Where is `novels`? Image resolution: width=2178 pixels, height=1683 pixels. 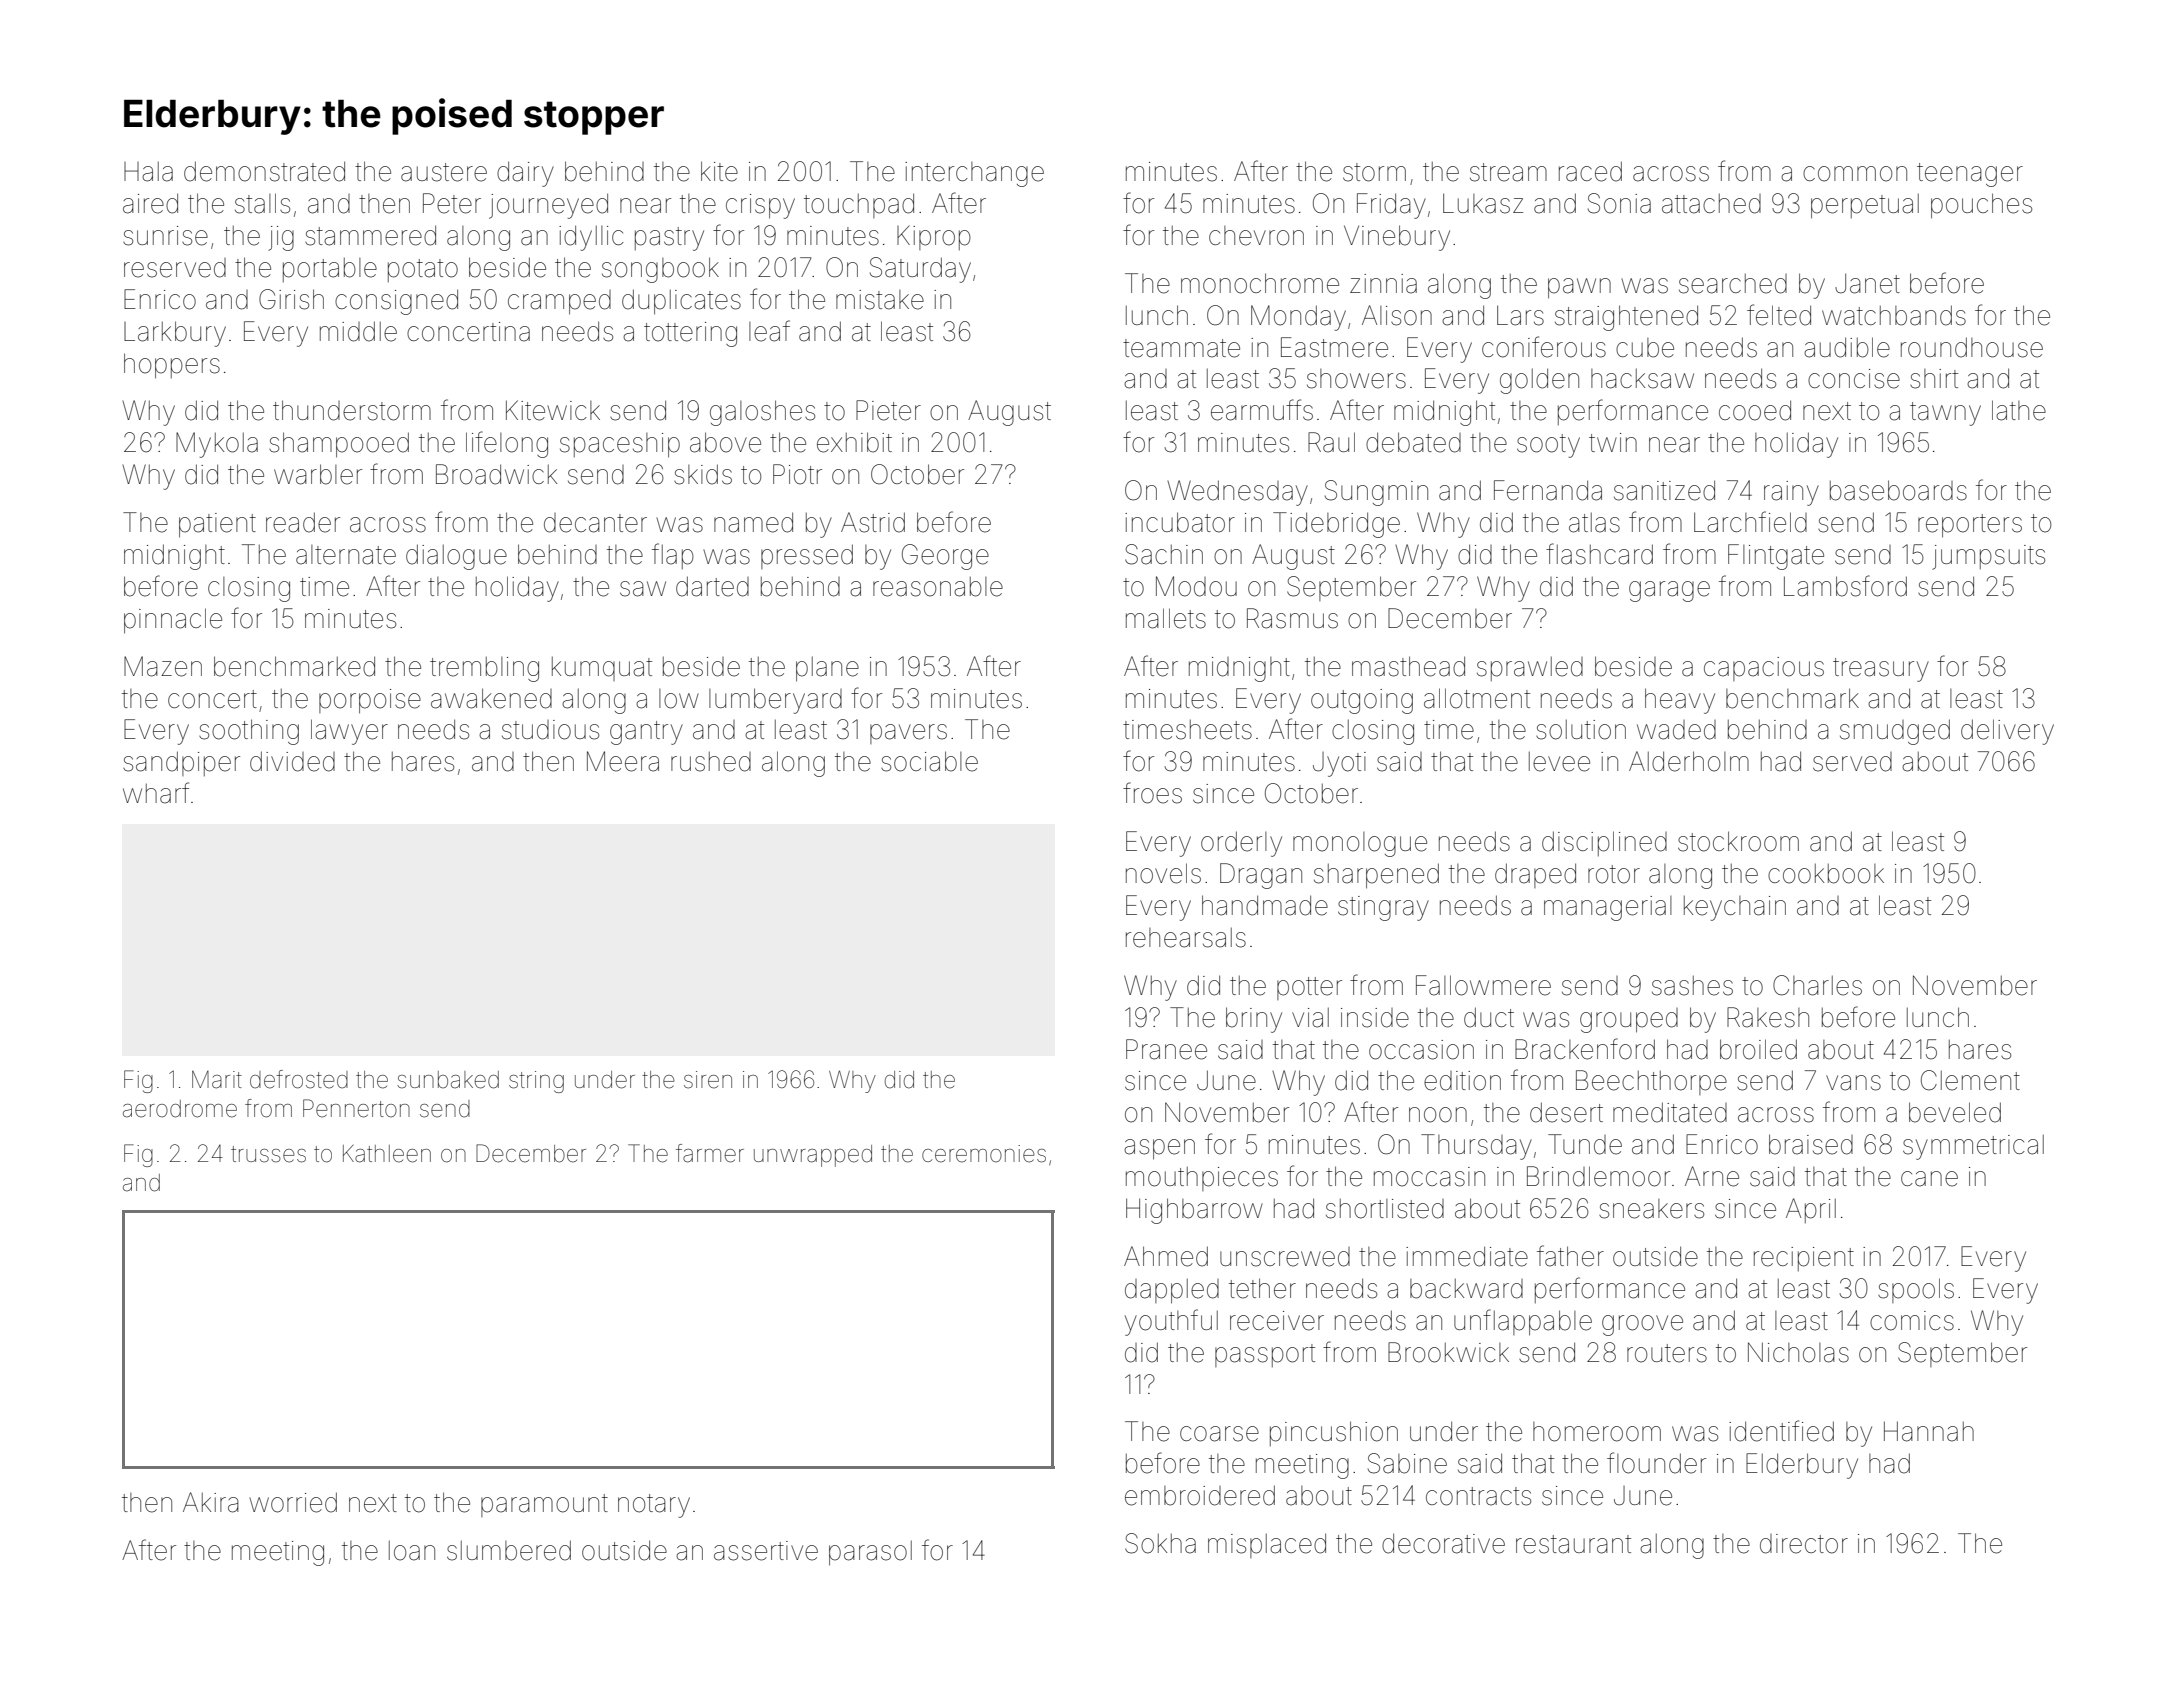
novels is located at coordinates (1163, 873).
